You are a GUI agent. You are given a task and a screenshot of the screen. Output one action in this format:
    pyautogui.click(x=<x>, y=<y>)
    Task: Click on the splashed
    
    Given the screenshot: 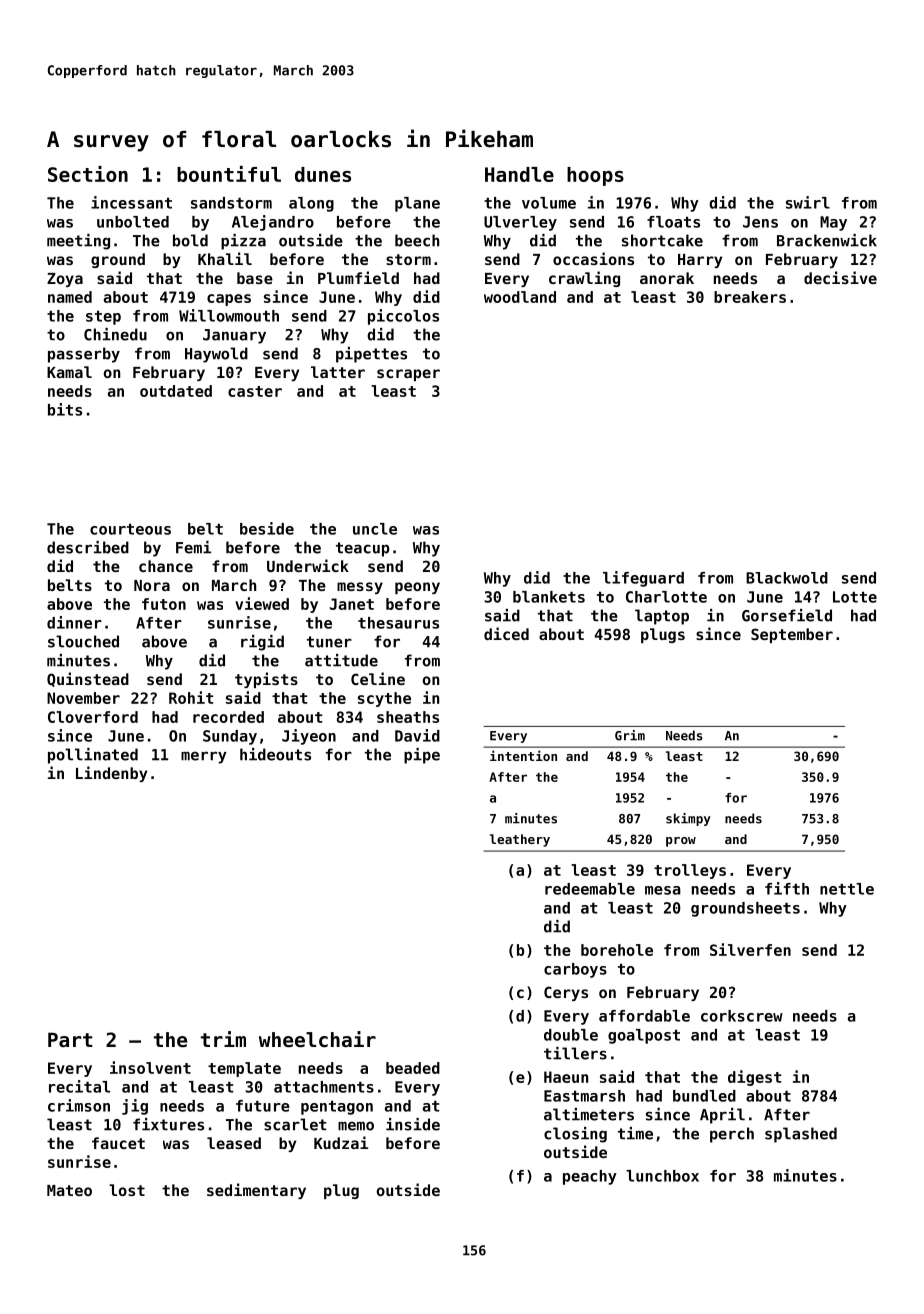 What is the action you would take?
    pyautogui.click(x=801, y=1135)
